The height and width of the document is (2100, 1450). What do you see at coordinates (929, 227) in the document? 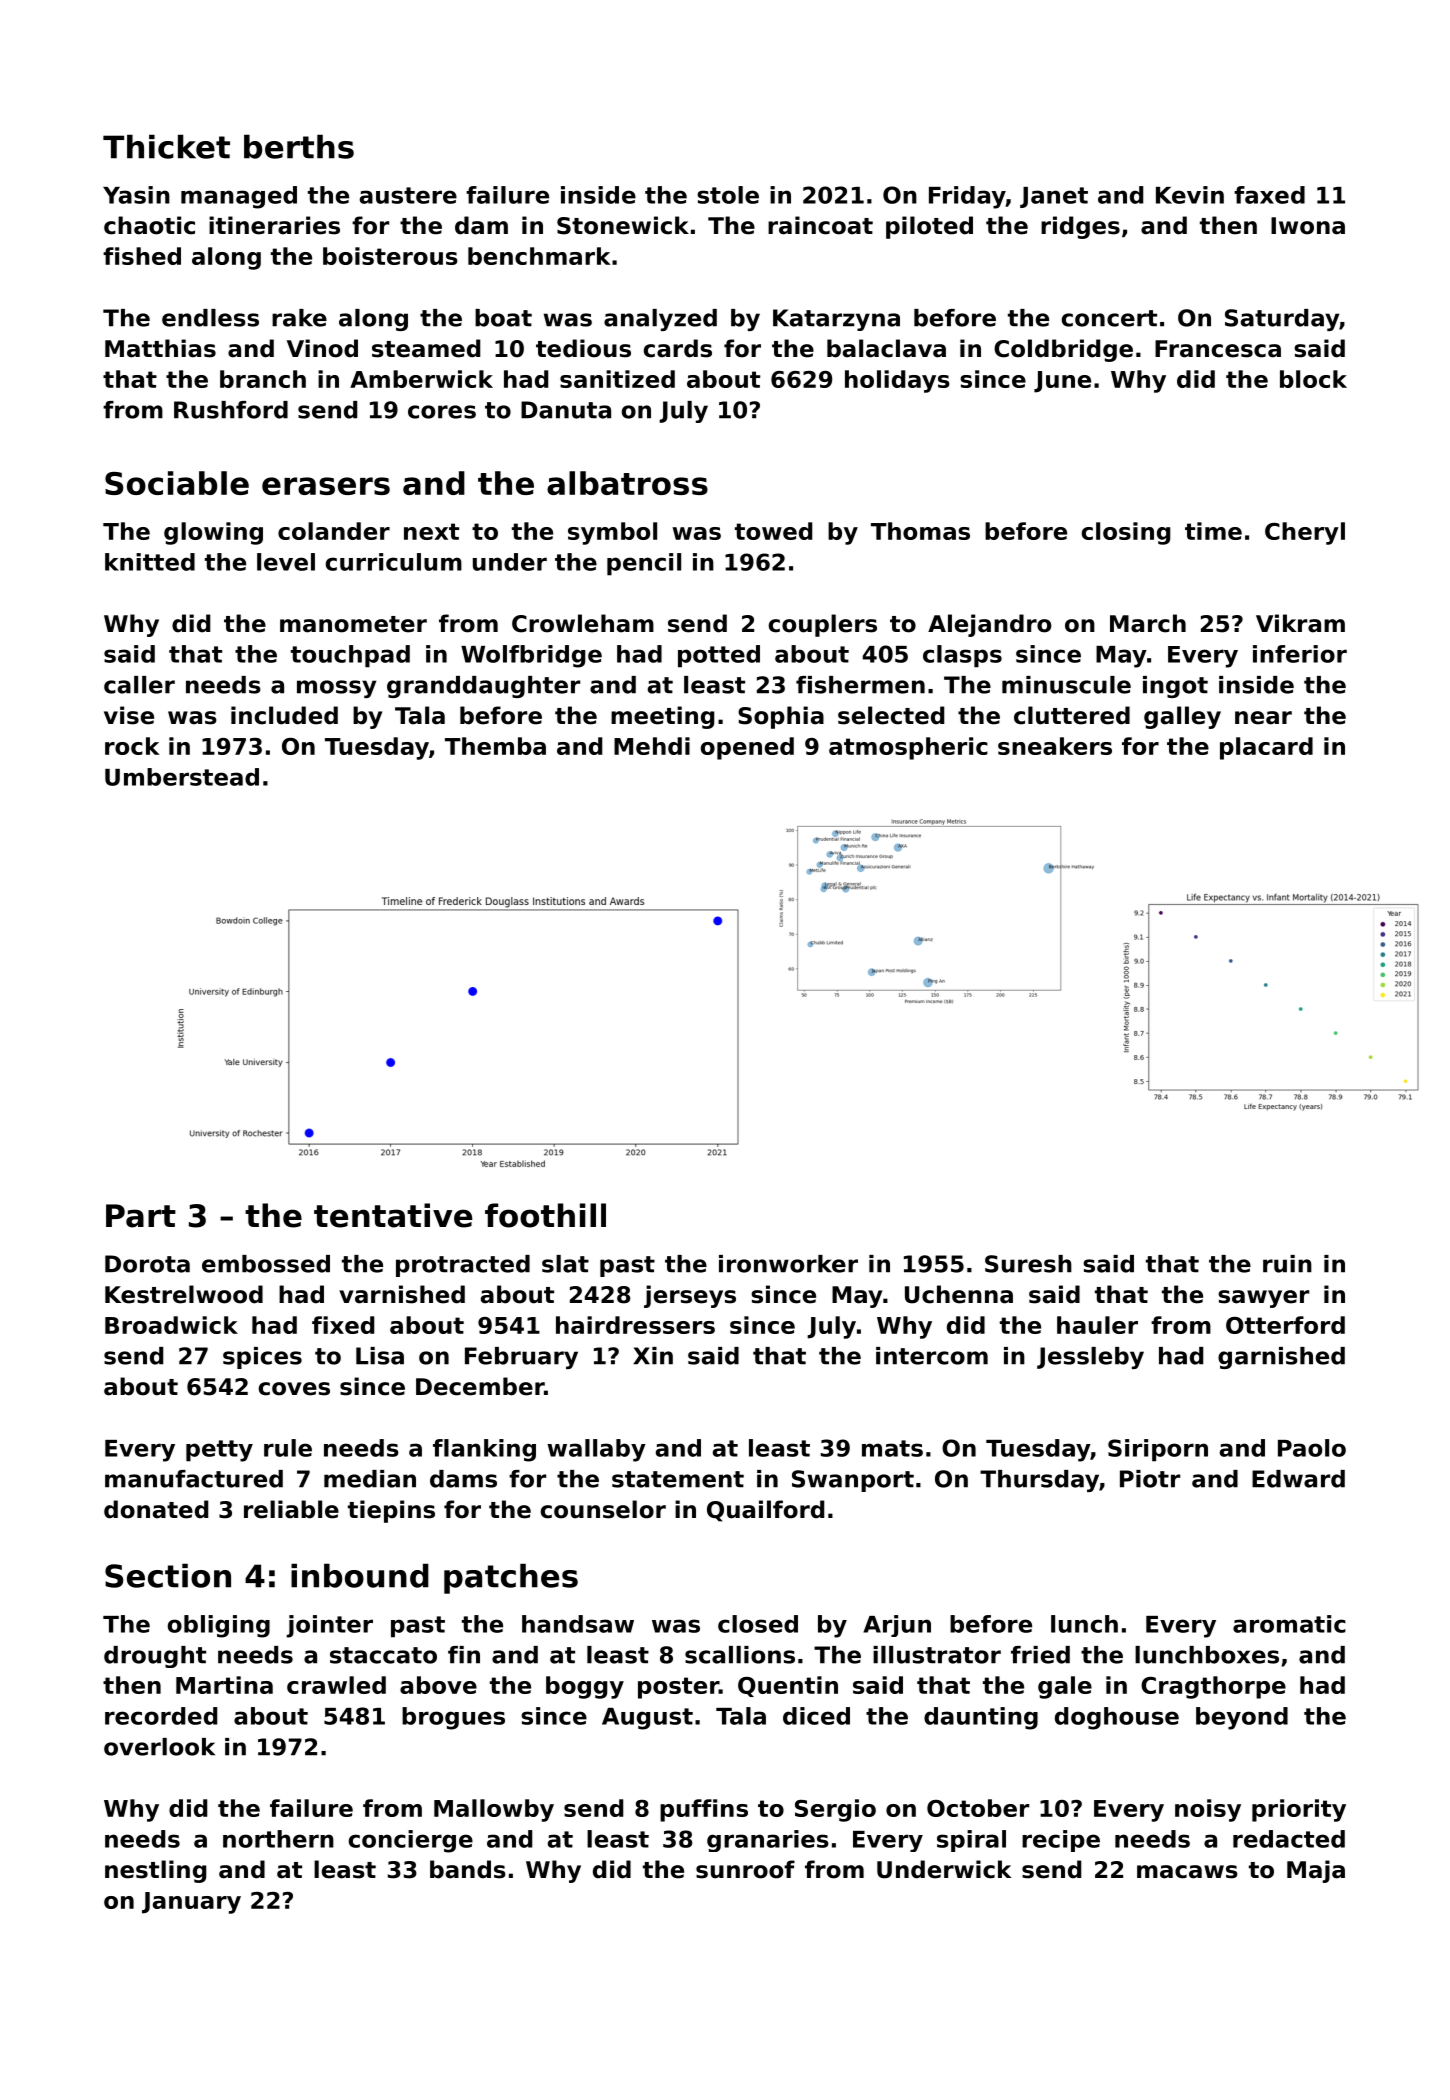
I see `piloted` at bounding box center [929, 227].
